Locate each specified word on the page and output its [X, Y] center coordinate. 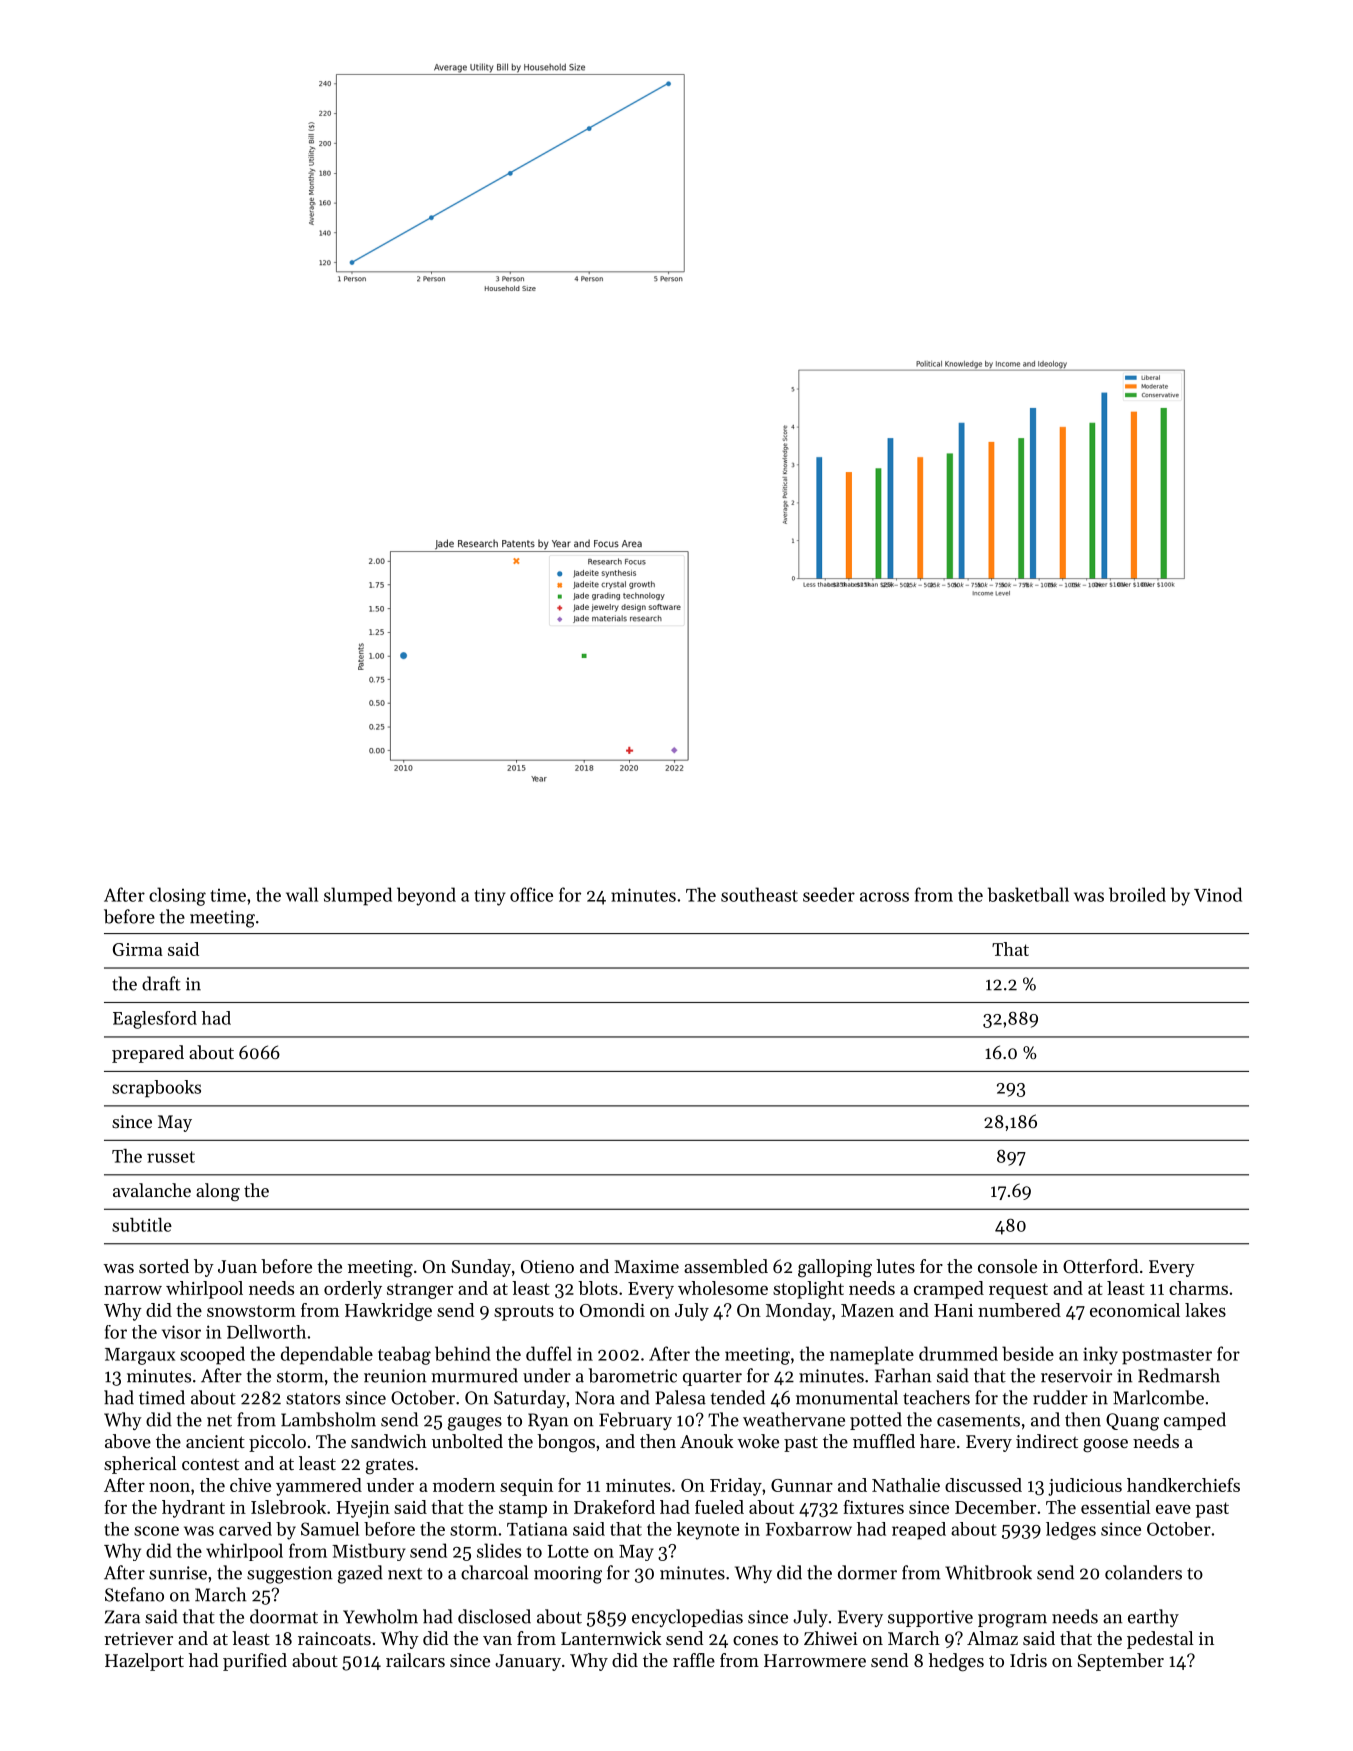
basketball [1028, 894]
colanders [1143, 1572]
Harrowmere [815, 1660]
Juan [237, 1266]
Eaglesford [155, 1020]
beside [1028, 1353]
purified [255, 1662]
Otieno [547, 1266]
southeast [759, 894]
